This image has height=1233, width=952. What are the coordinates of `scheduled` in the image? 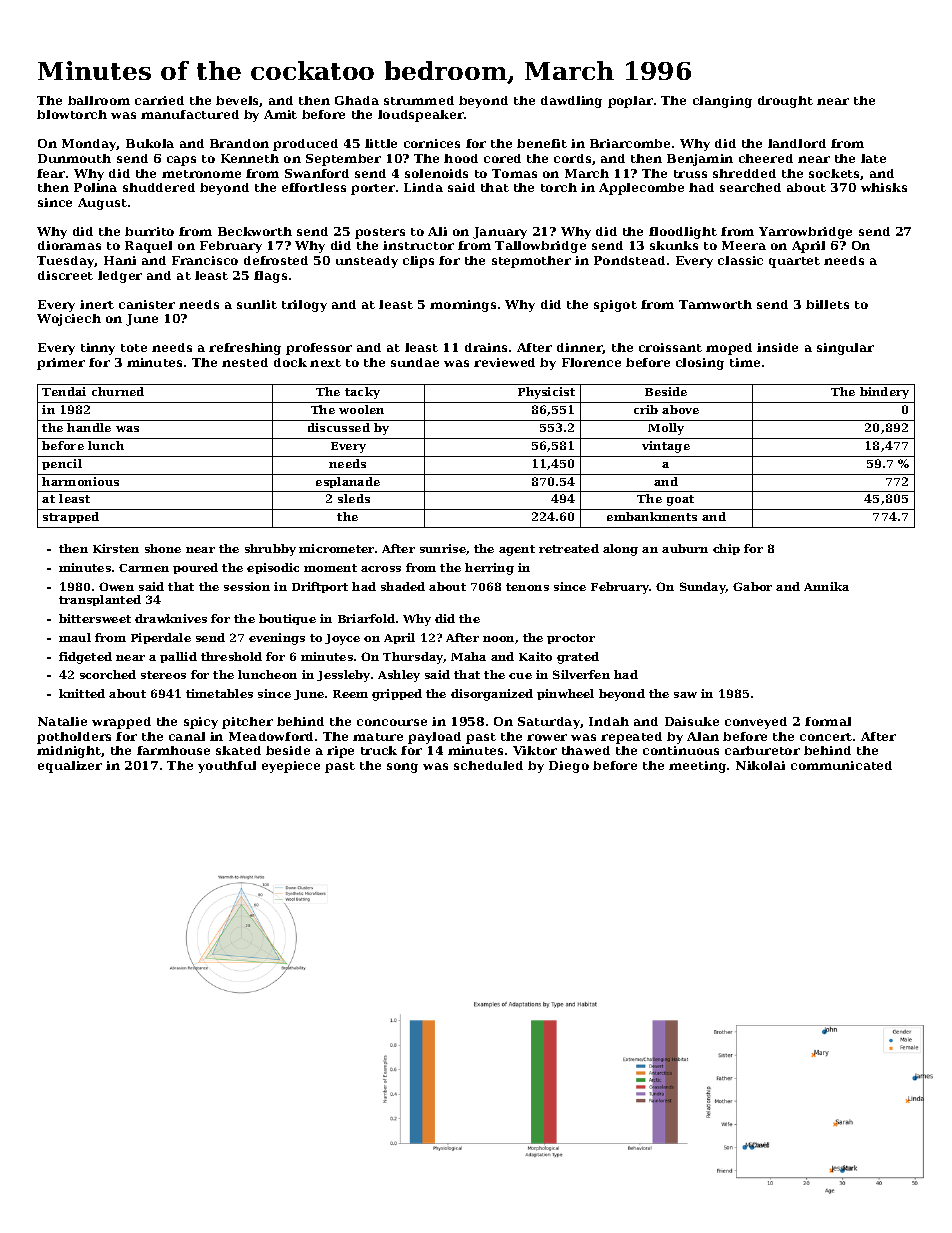 It's located at (488, 765).
